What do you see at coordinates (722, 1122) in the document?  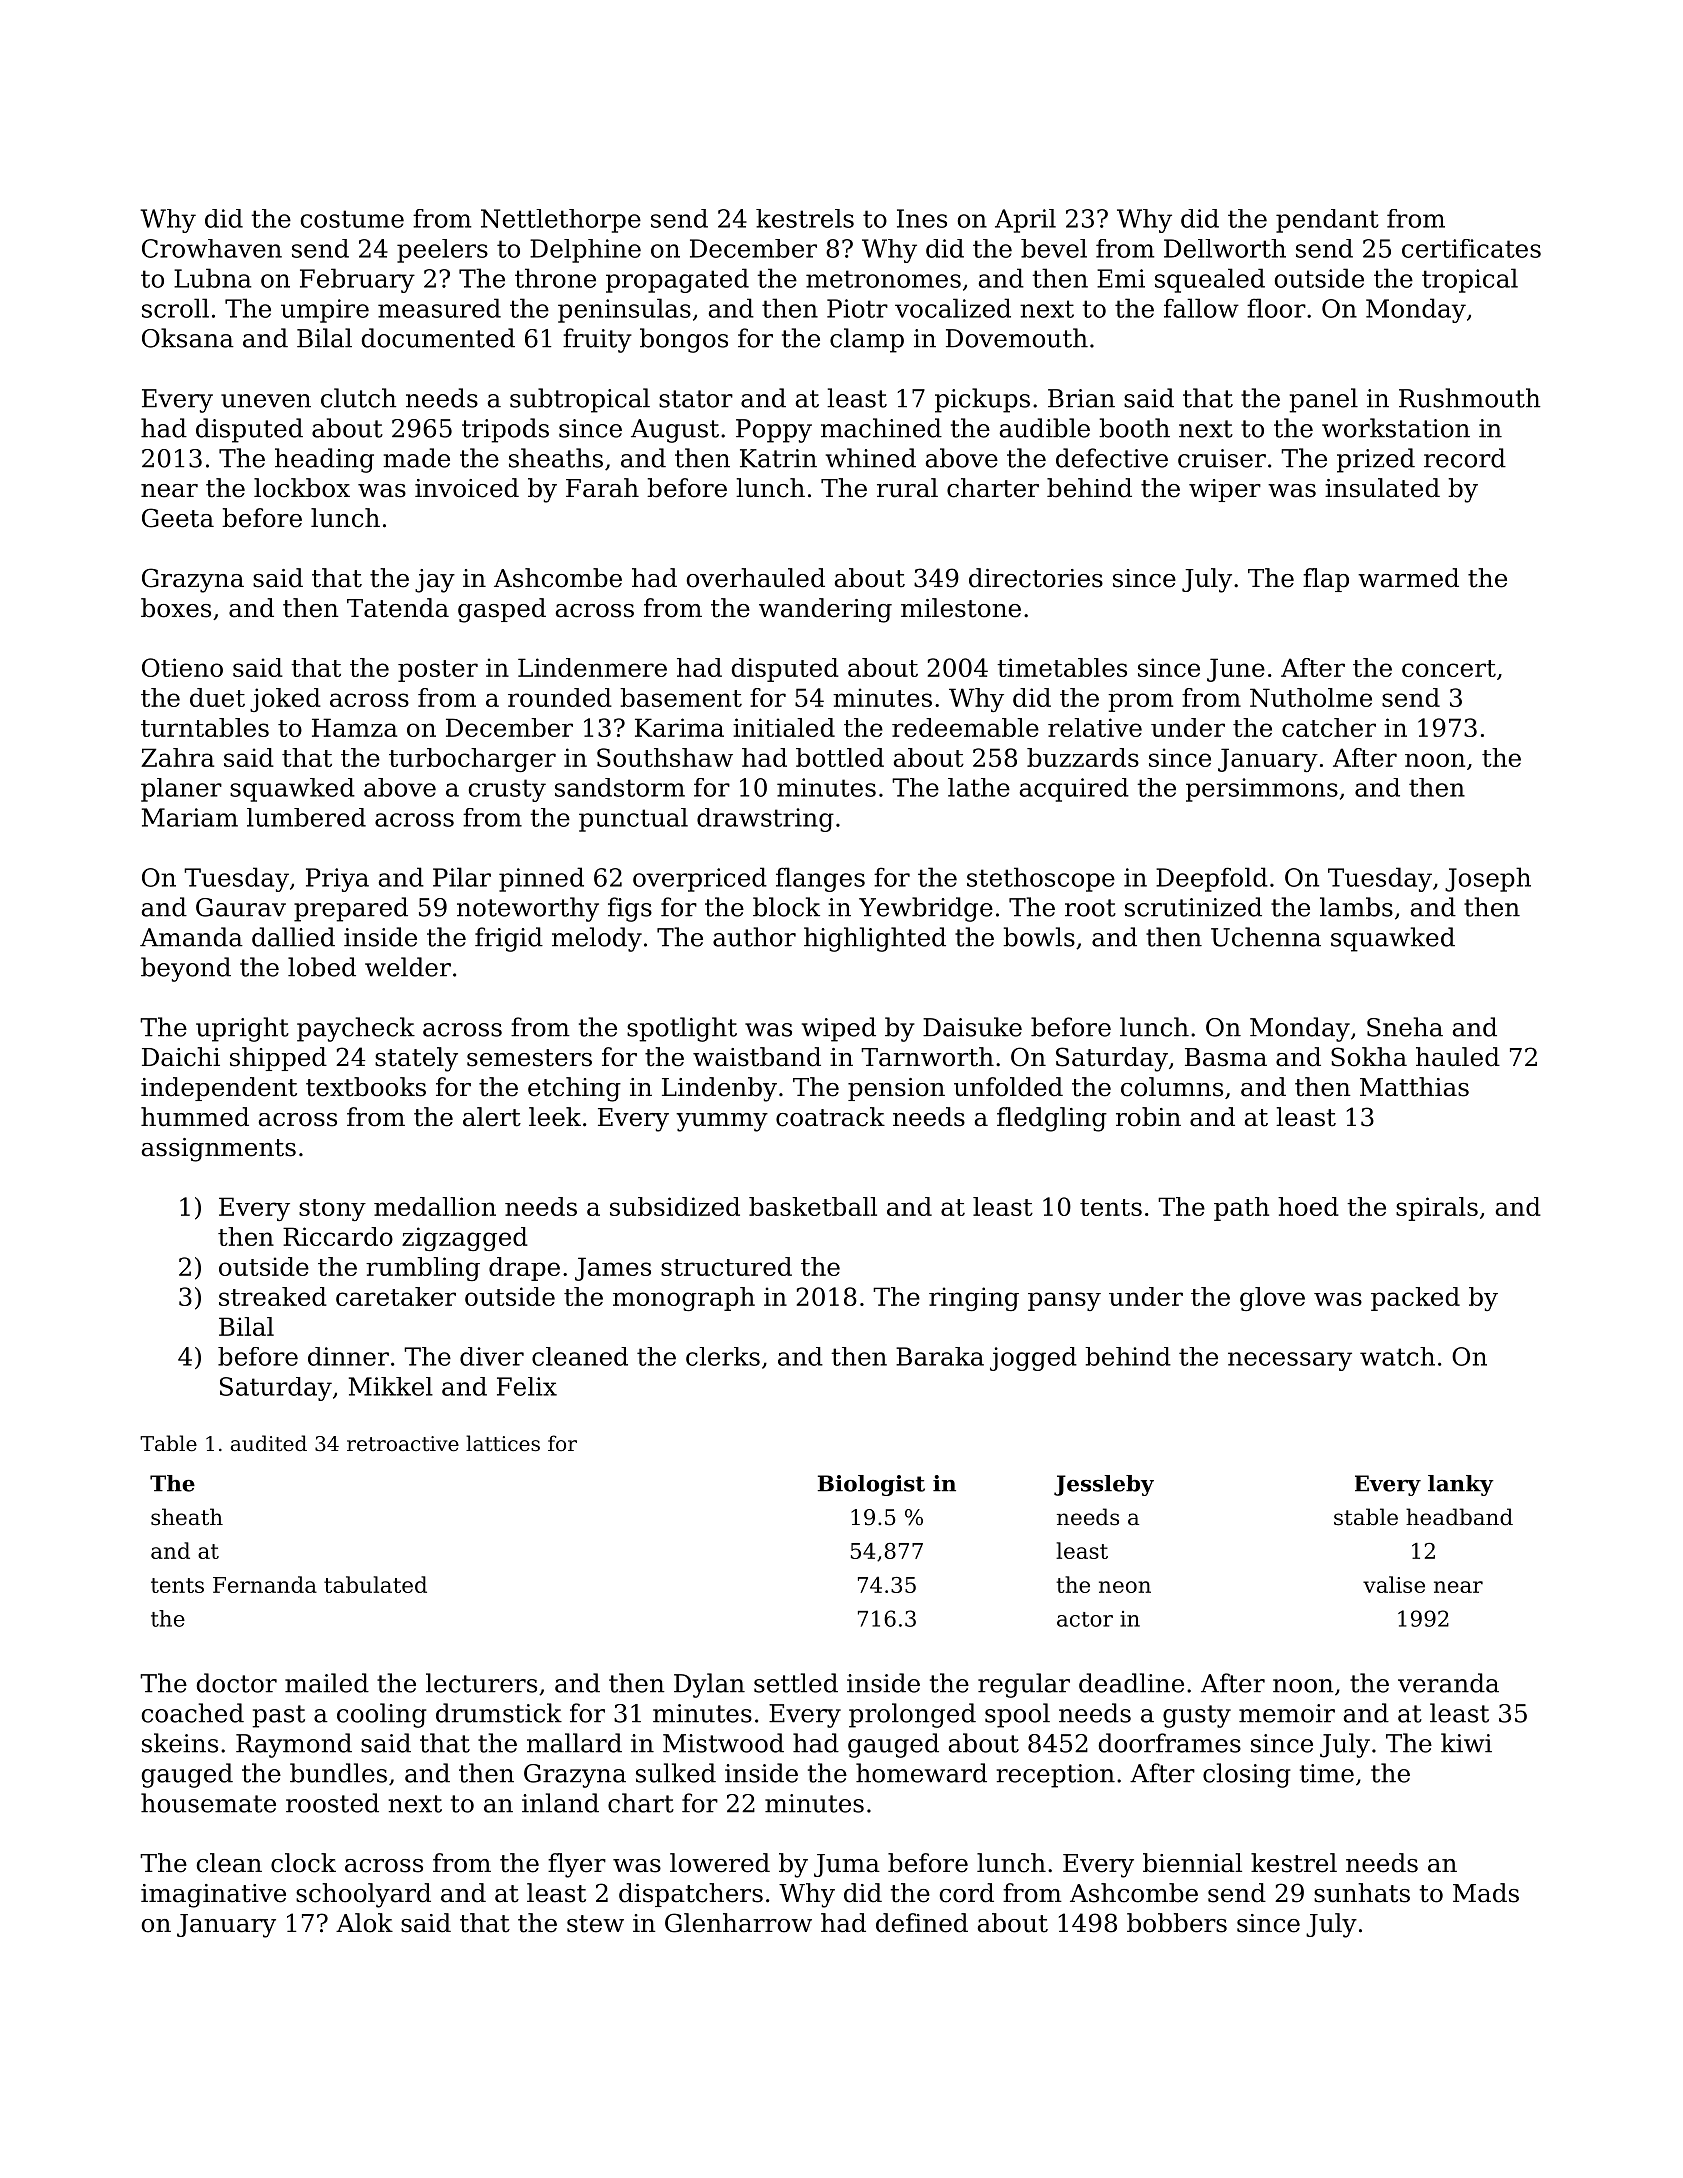 I see `yummy` at bounding box center [722, 1122].
